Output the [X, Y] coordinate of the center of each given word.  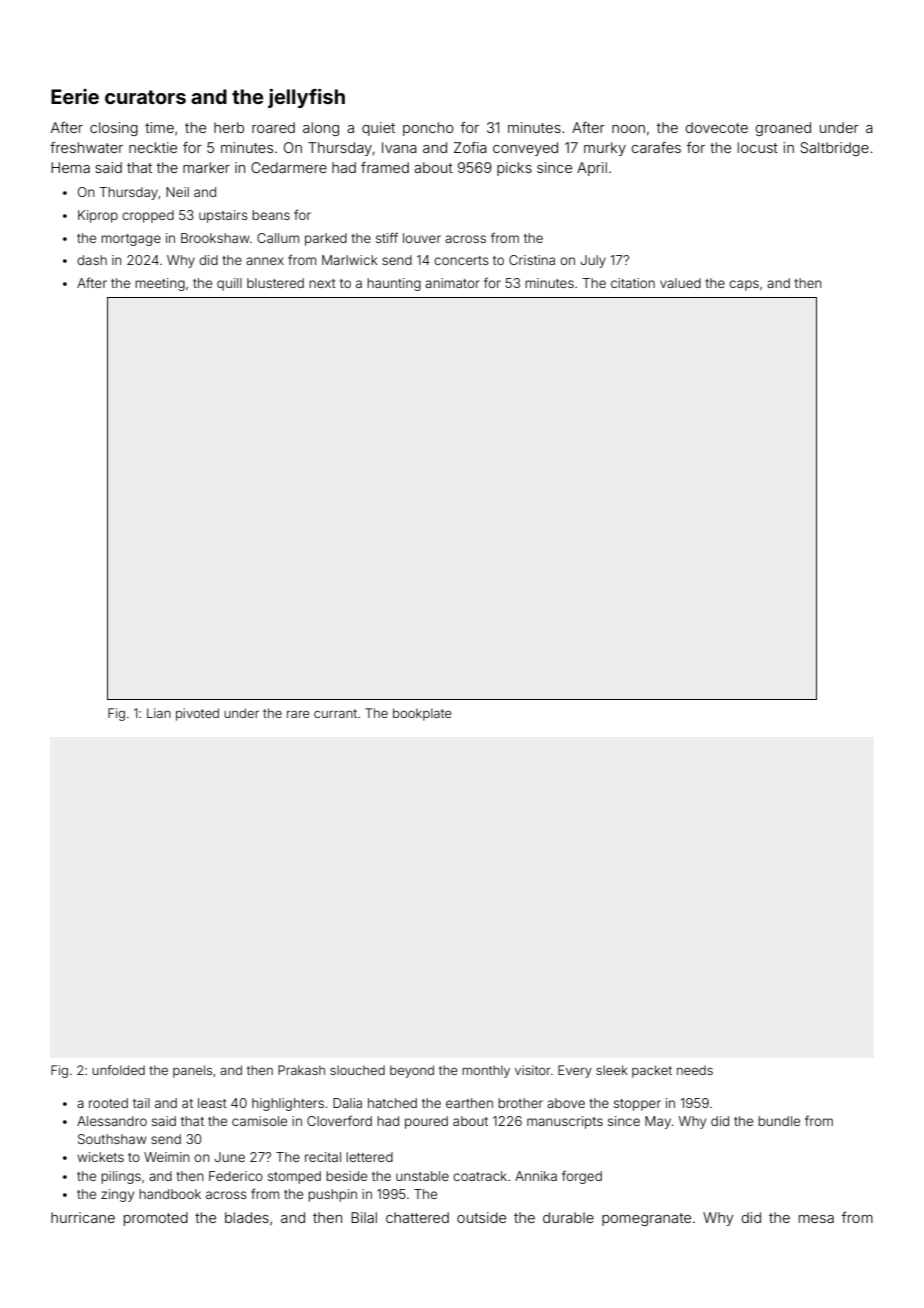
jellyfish [306, 98]
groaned [783, 129]
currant [335, 713]
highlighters [288, 1104]
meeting [160, 284]
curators [145, 97]
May [658, 1122]
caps [744, 285]
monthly [486, 1071]
